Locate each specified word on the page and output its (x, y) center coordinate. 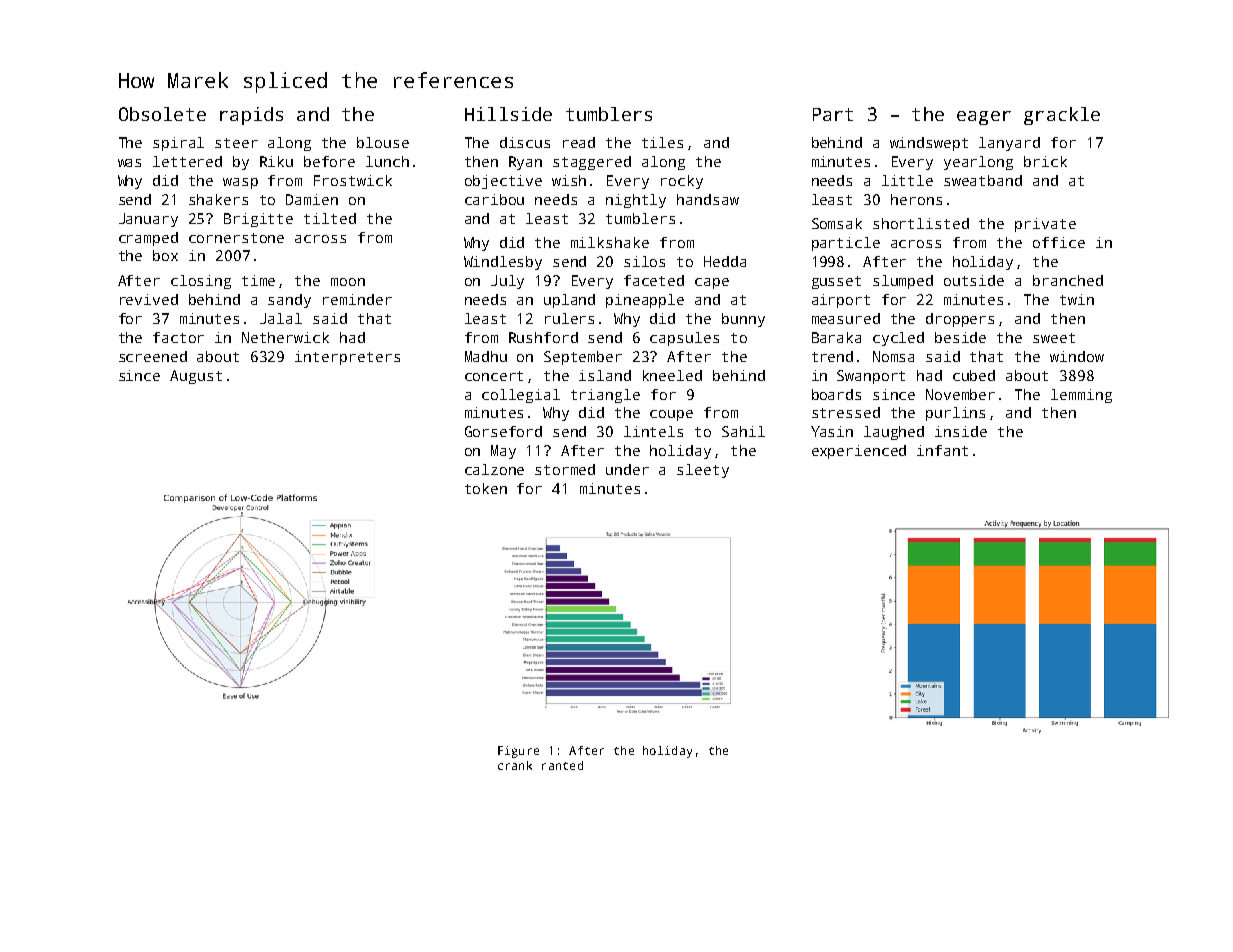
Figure (518, 752)
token (486, 488)
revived (149, 299)
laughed (894, 433)
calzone (494, 469)
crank (515, 765)
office (1059, 242)
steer (236, 143)
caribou (494, 199)
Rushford (543, 337)
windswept (929, 144)
